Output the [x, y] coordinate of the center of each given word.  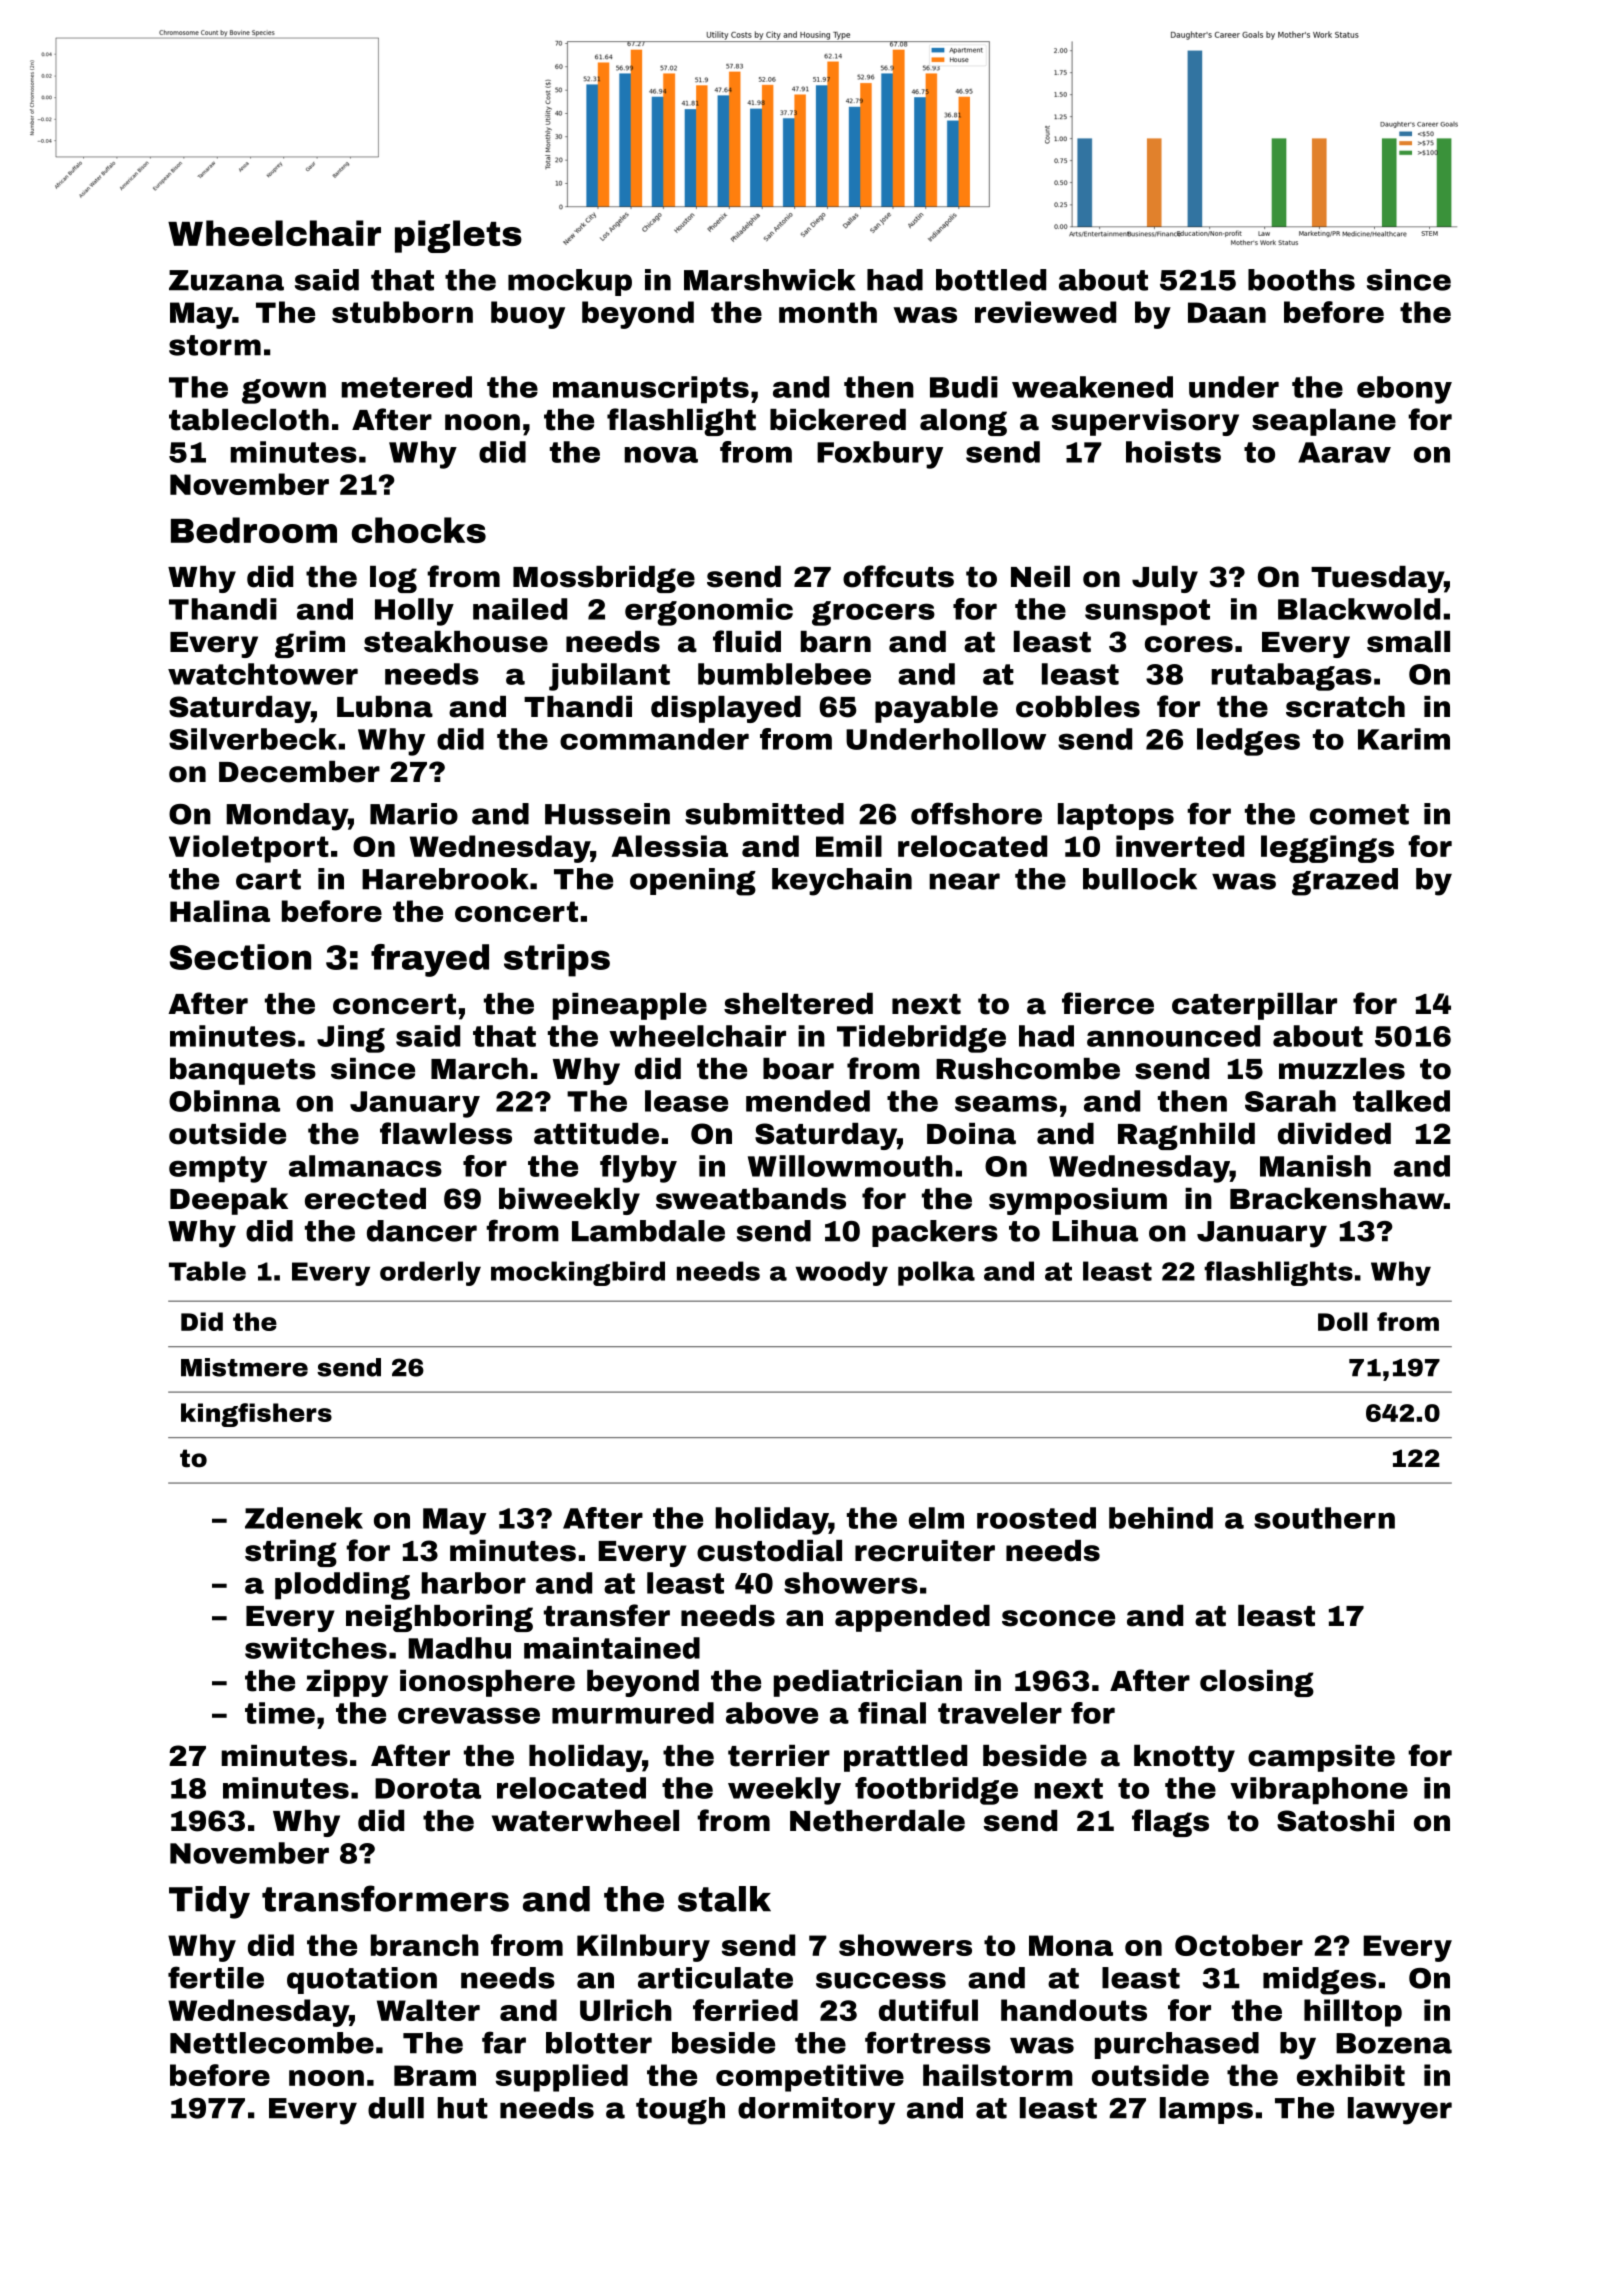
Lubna [385, 707]
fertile [216, 1977]
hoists [1173, 452]
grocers [873, 613]
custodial [769, 1551]
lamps [1206, 2110]
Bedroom [254, 530]
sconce [1058, 1618]
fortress [928, 2042]
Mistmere [244, 1367]
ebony [1404, 390]
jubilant [609, 677]
